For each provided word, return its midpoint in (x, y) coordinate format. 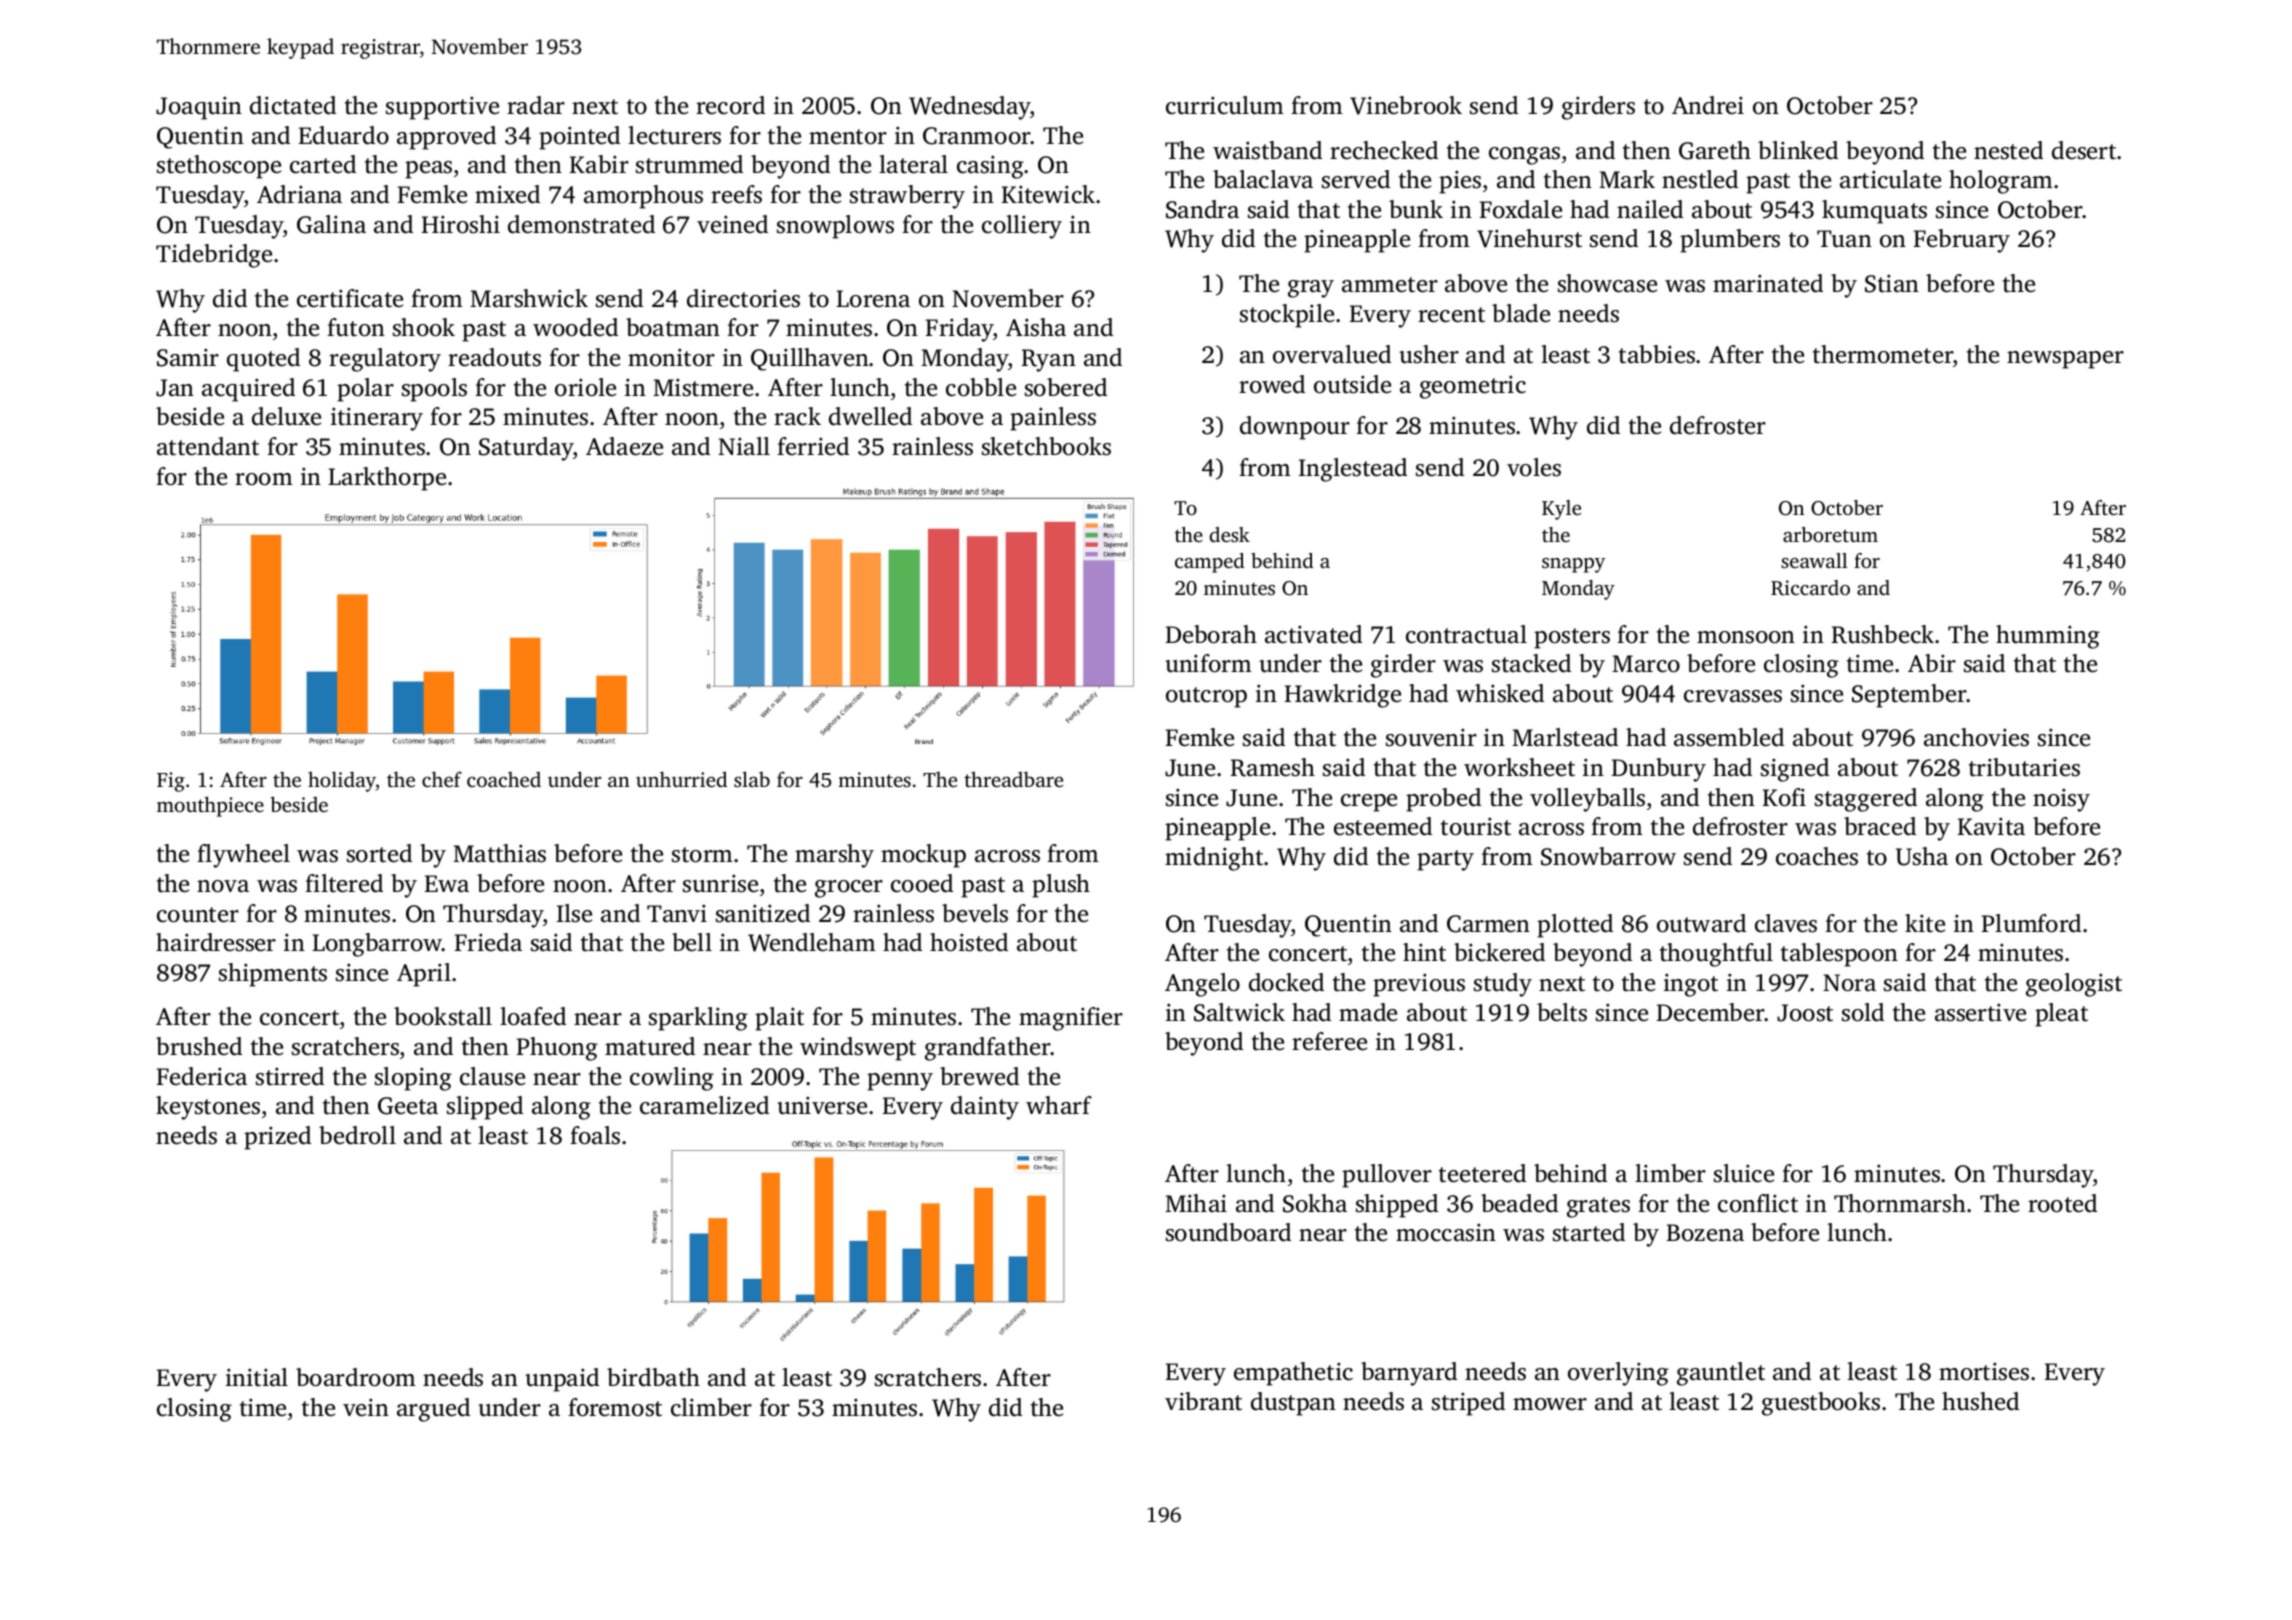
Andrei (1708, 105)
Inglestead (1353, 470)
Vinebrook (1406, 105)
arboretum (1830, 534)
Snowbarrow (1608, 856)
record (730, 105)
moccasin (1446, 1232)
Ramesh (1273, 767)
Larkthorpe (387, 479)
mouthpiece (210, 806)
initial (257, 1377)
